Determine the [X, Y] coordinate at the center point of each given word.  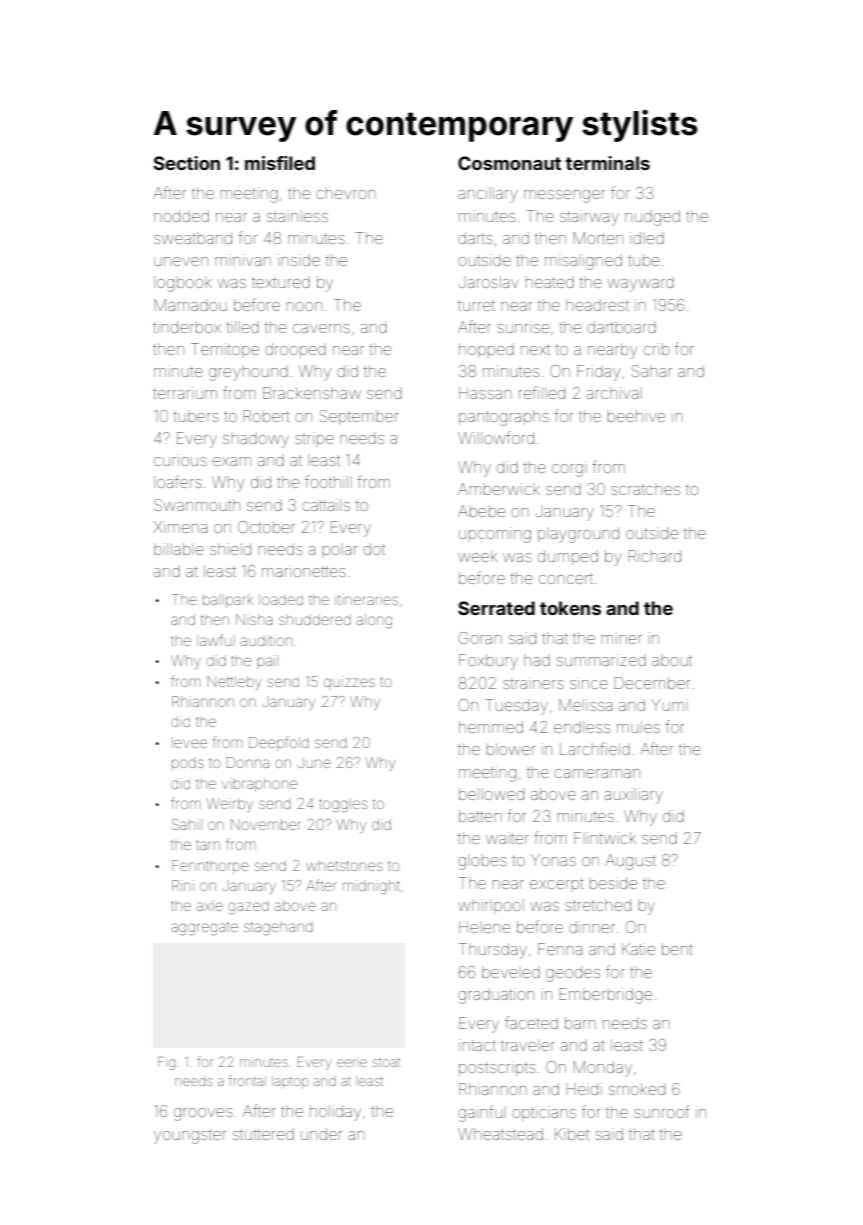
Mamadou [191, 305]
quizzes [349, 681]
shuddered [315, 620]
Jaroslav [489, 282]
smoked [637, 1089]
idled [647, 238]
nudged [652, 218]
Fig [166, 1063]
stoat [386, 1062]
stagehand [278, 929]
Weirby [229, 805]
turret [476, 305]
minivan [243, 260]
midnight [371, 887]
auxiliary [633, 796]
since [589, 683]
